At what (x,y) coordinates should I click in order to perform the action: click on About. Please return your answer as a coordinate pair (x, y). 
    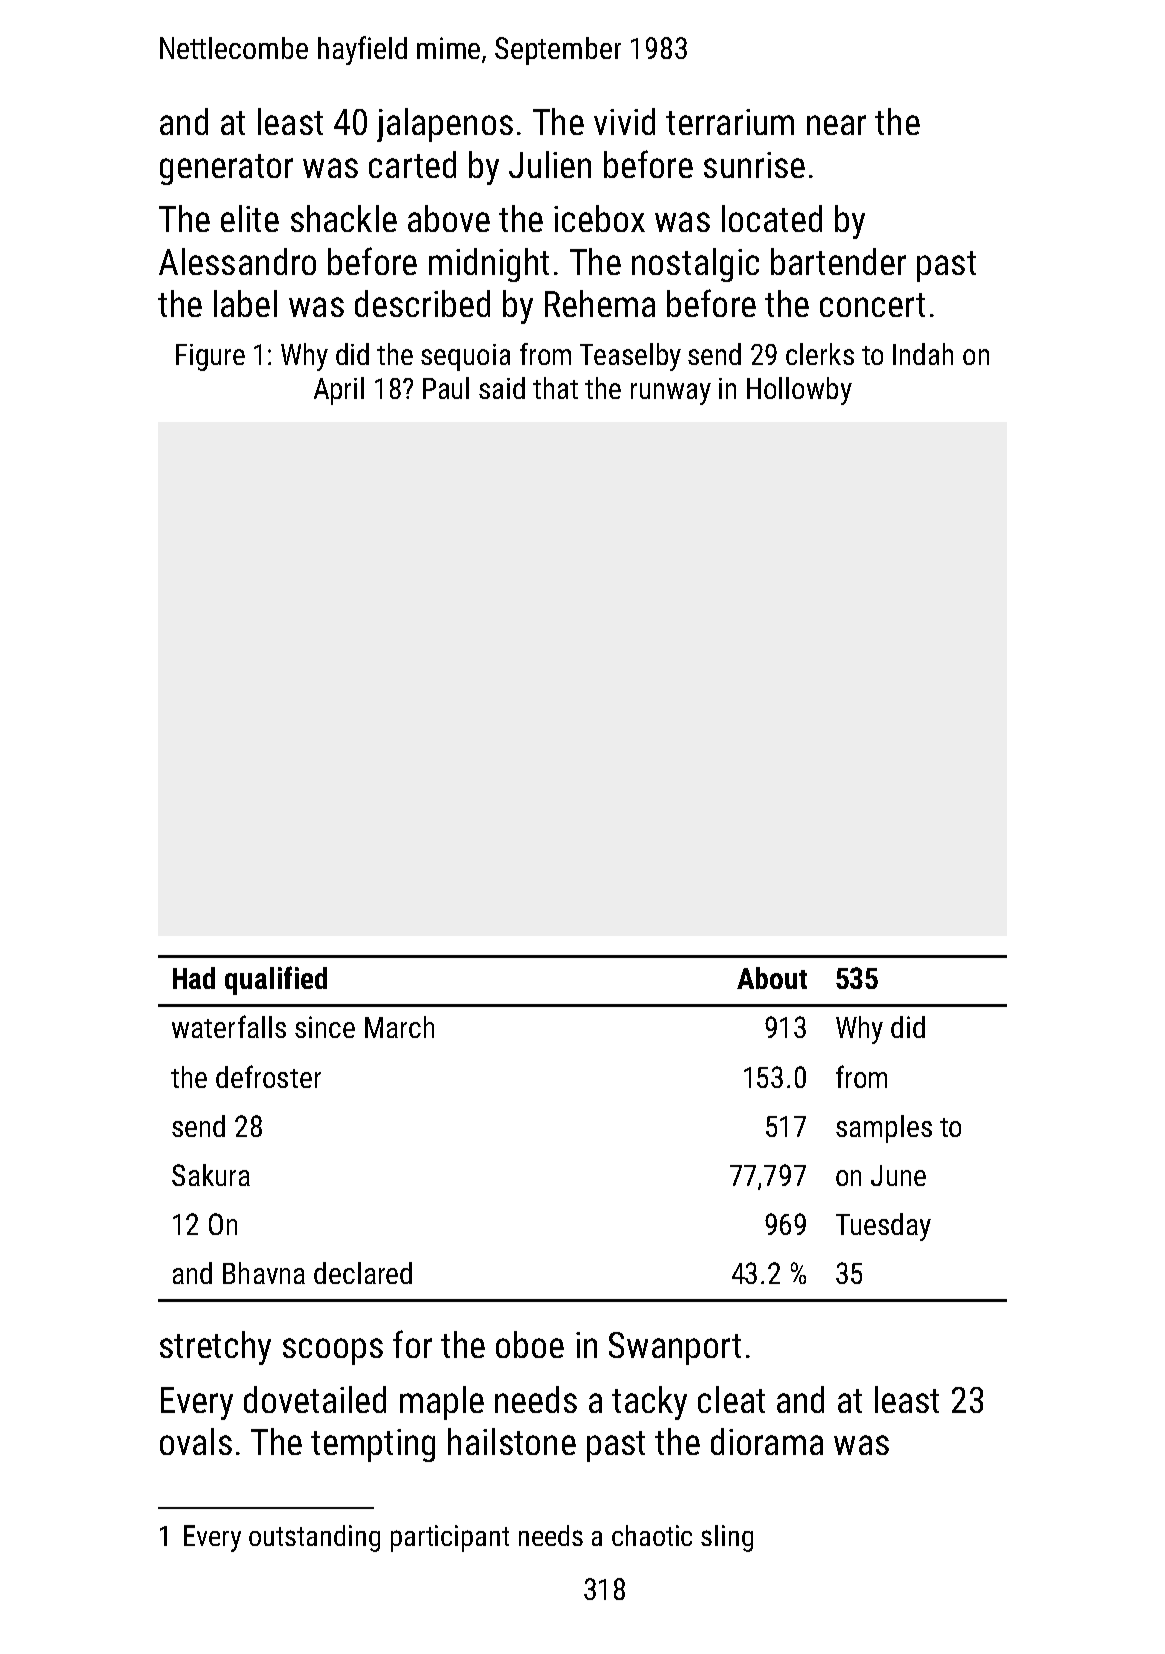
    Looking at the image, I should click on (772, 978).
